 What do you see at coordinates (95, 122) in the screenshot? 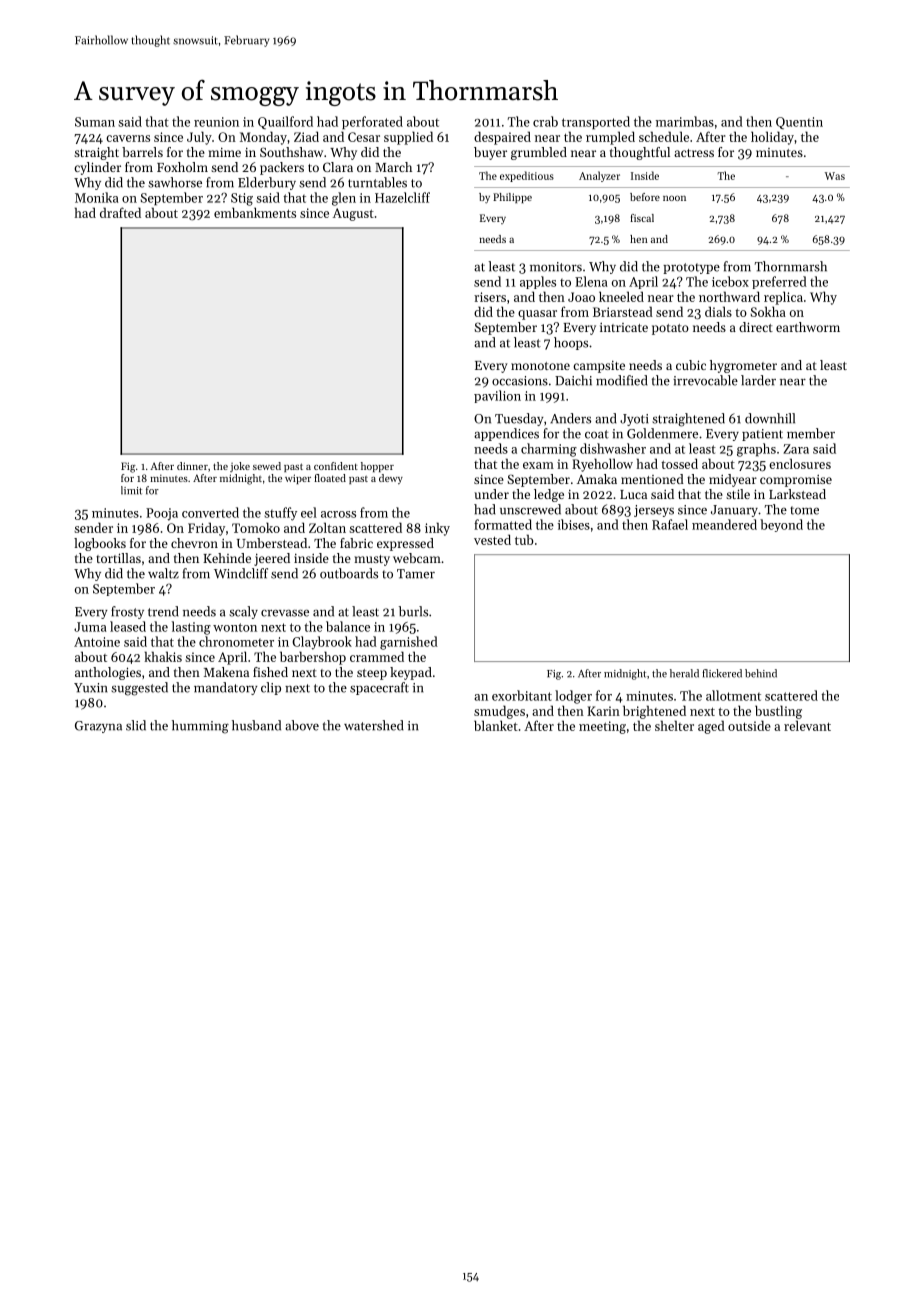
I see `Suman` at bounding box center [95, 122].
